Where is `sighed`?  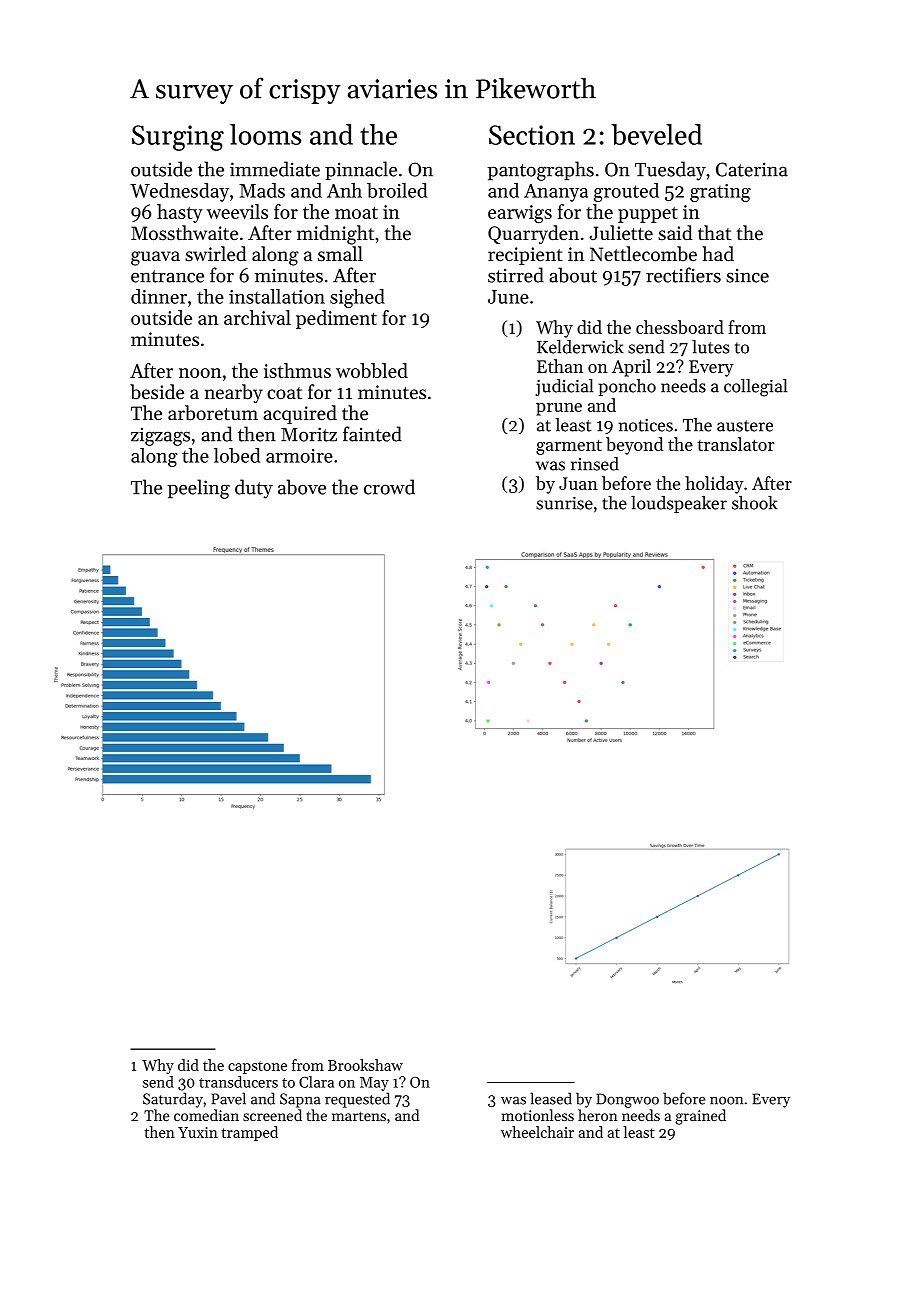
sighed is located at coordinates (357, 298).
